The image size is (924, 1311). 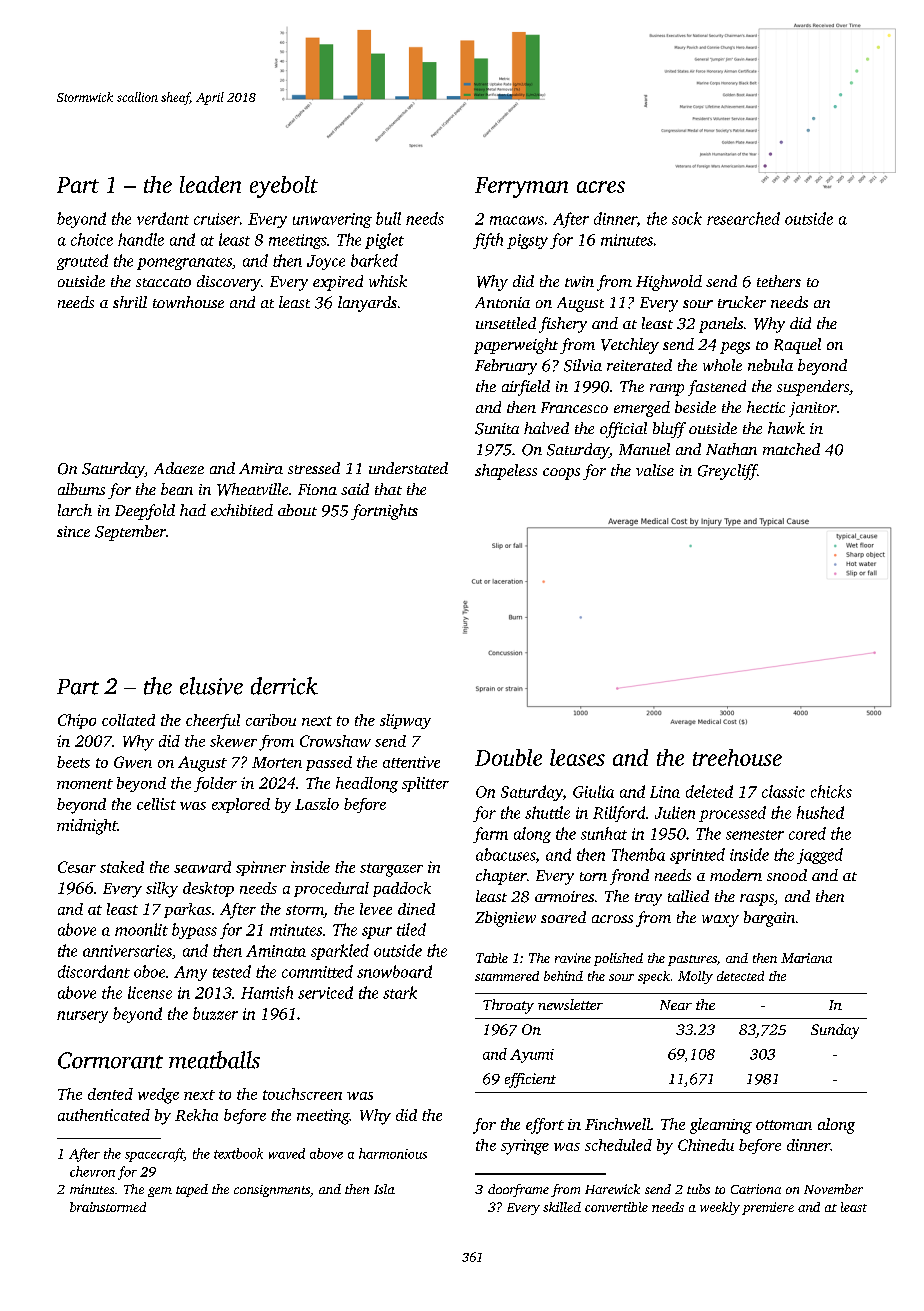 I want to click on tethers, so click(x=779, y=281).
